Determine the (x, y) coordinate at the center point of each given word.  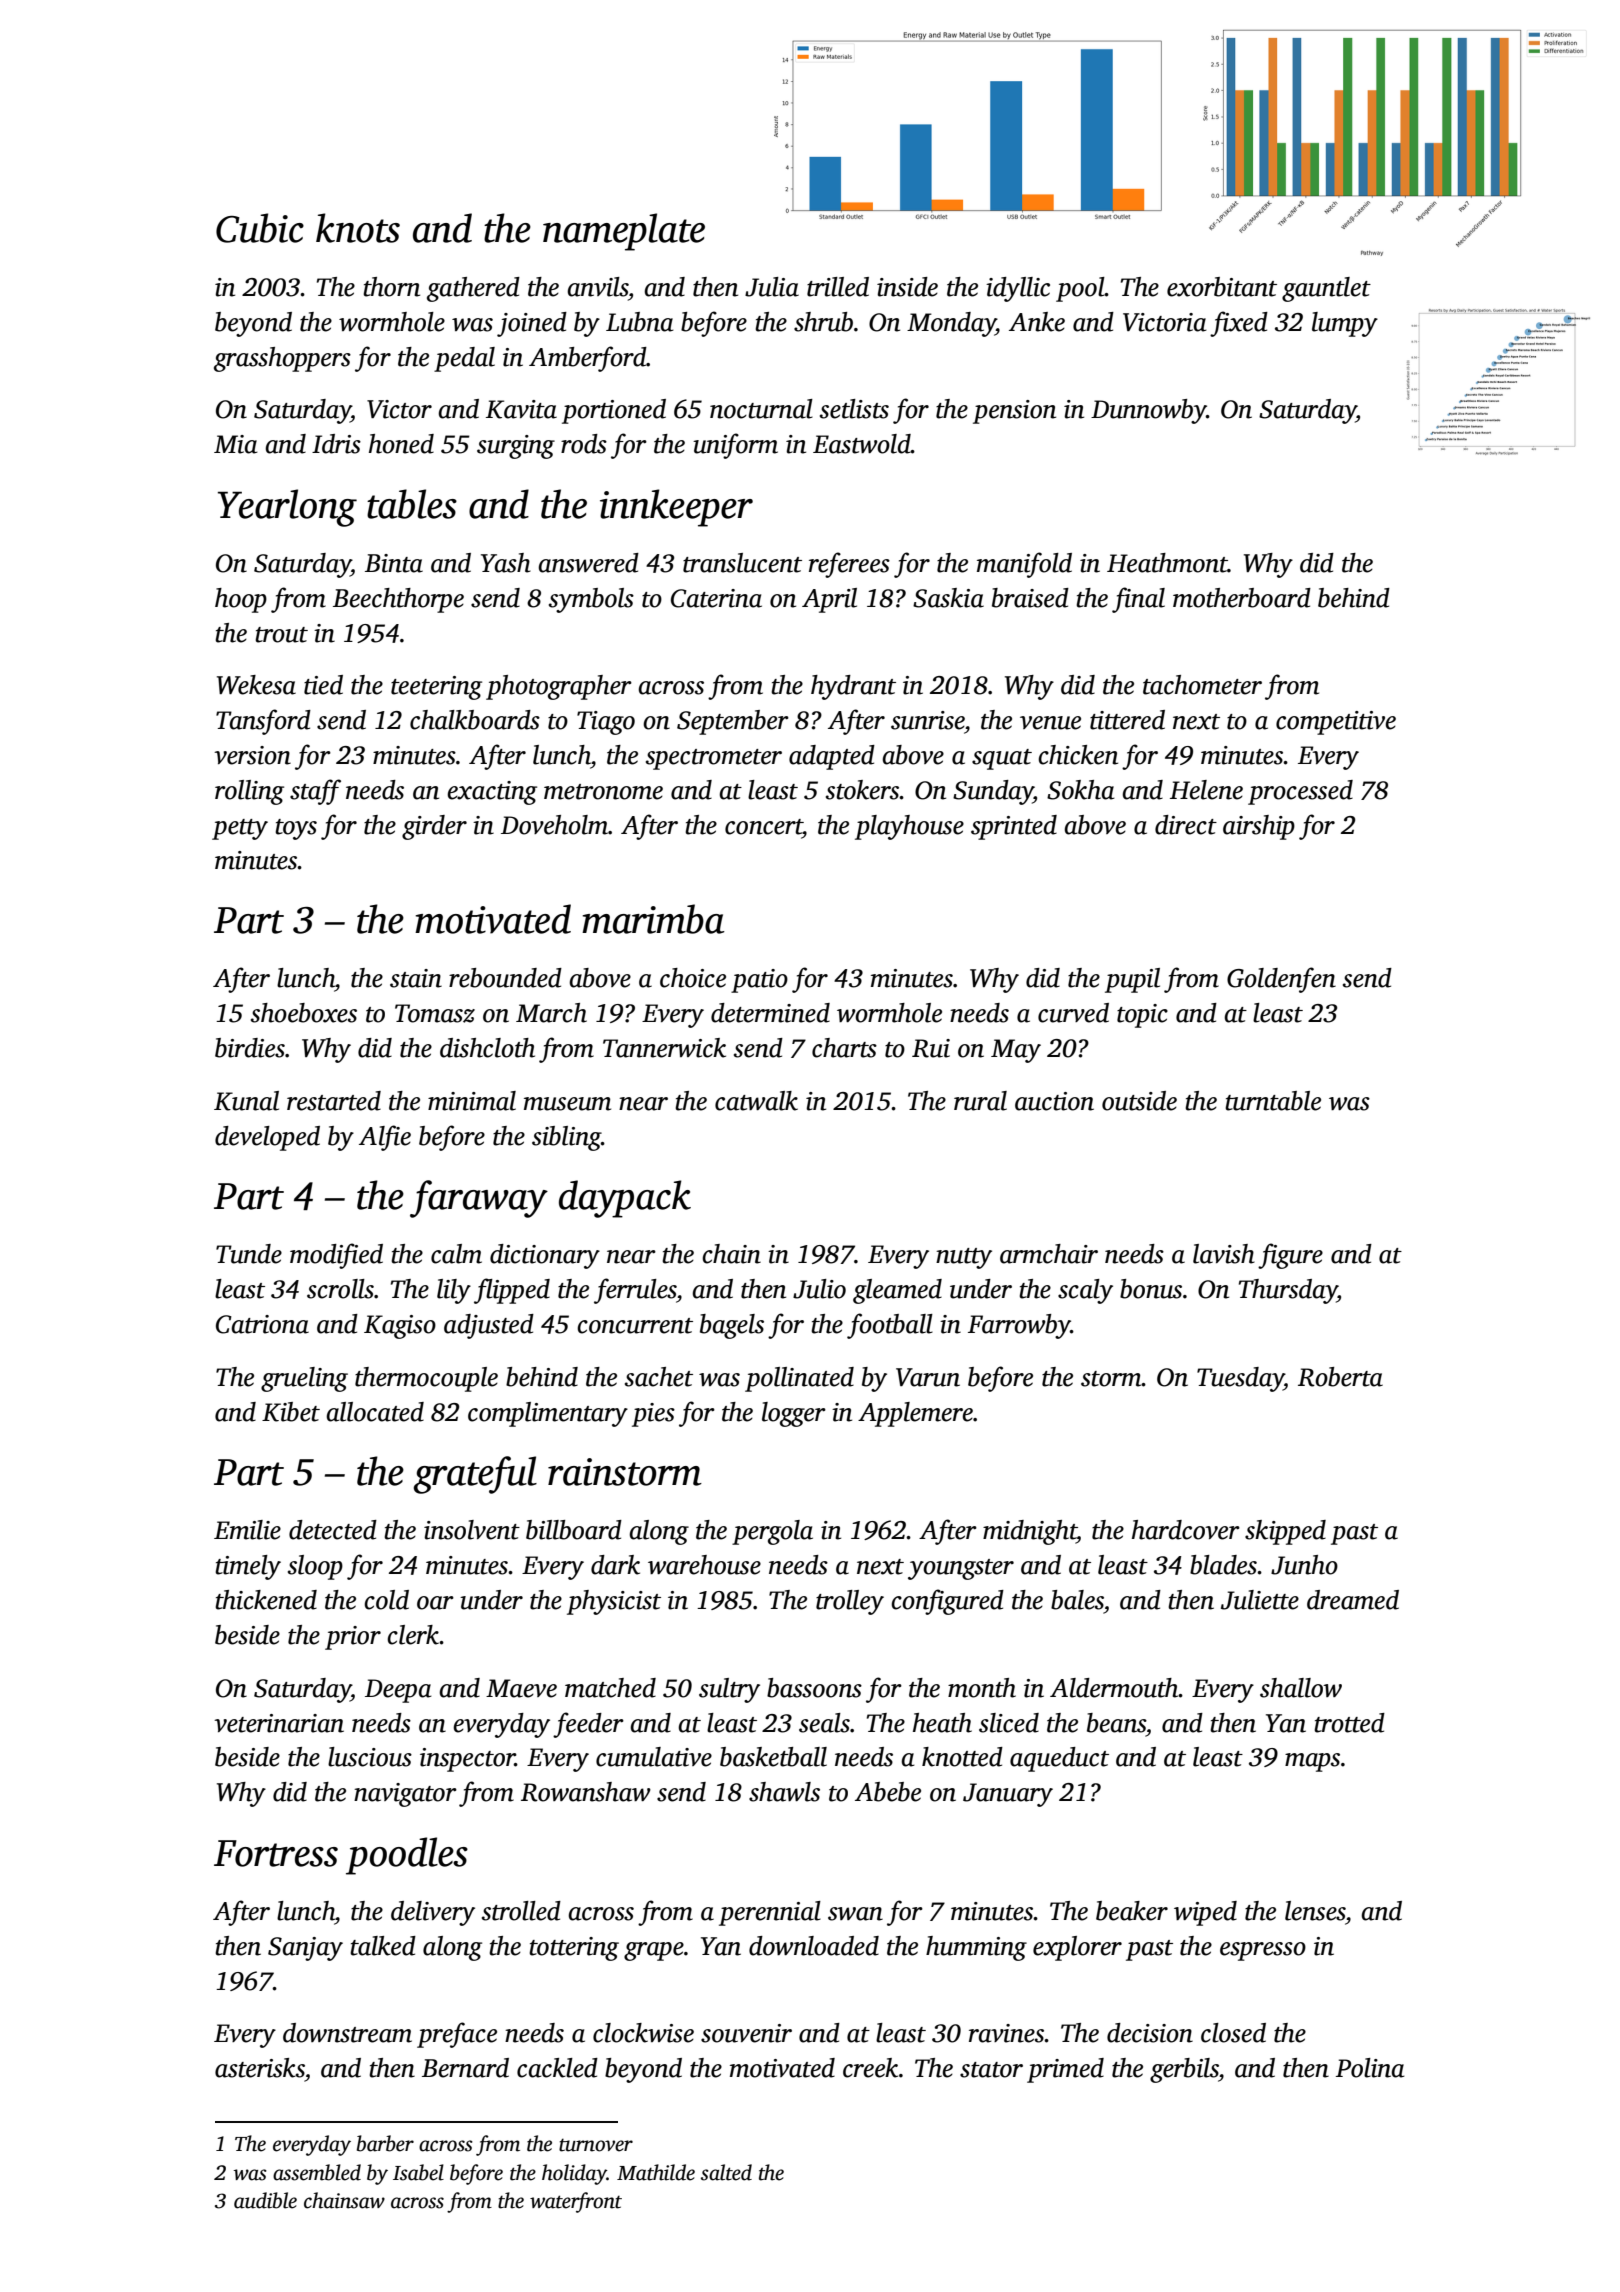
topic (1142, 1016)
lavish (1224, 1254)
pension (1014, 412)
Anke (1037, 322)
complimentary (548, 1414)
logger (794, 1414)
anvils (597, 287)
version (252, 755)
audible (265, 2200)
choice (693, 978)
